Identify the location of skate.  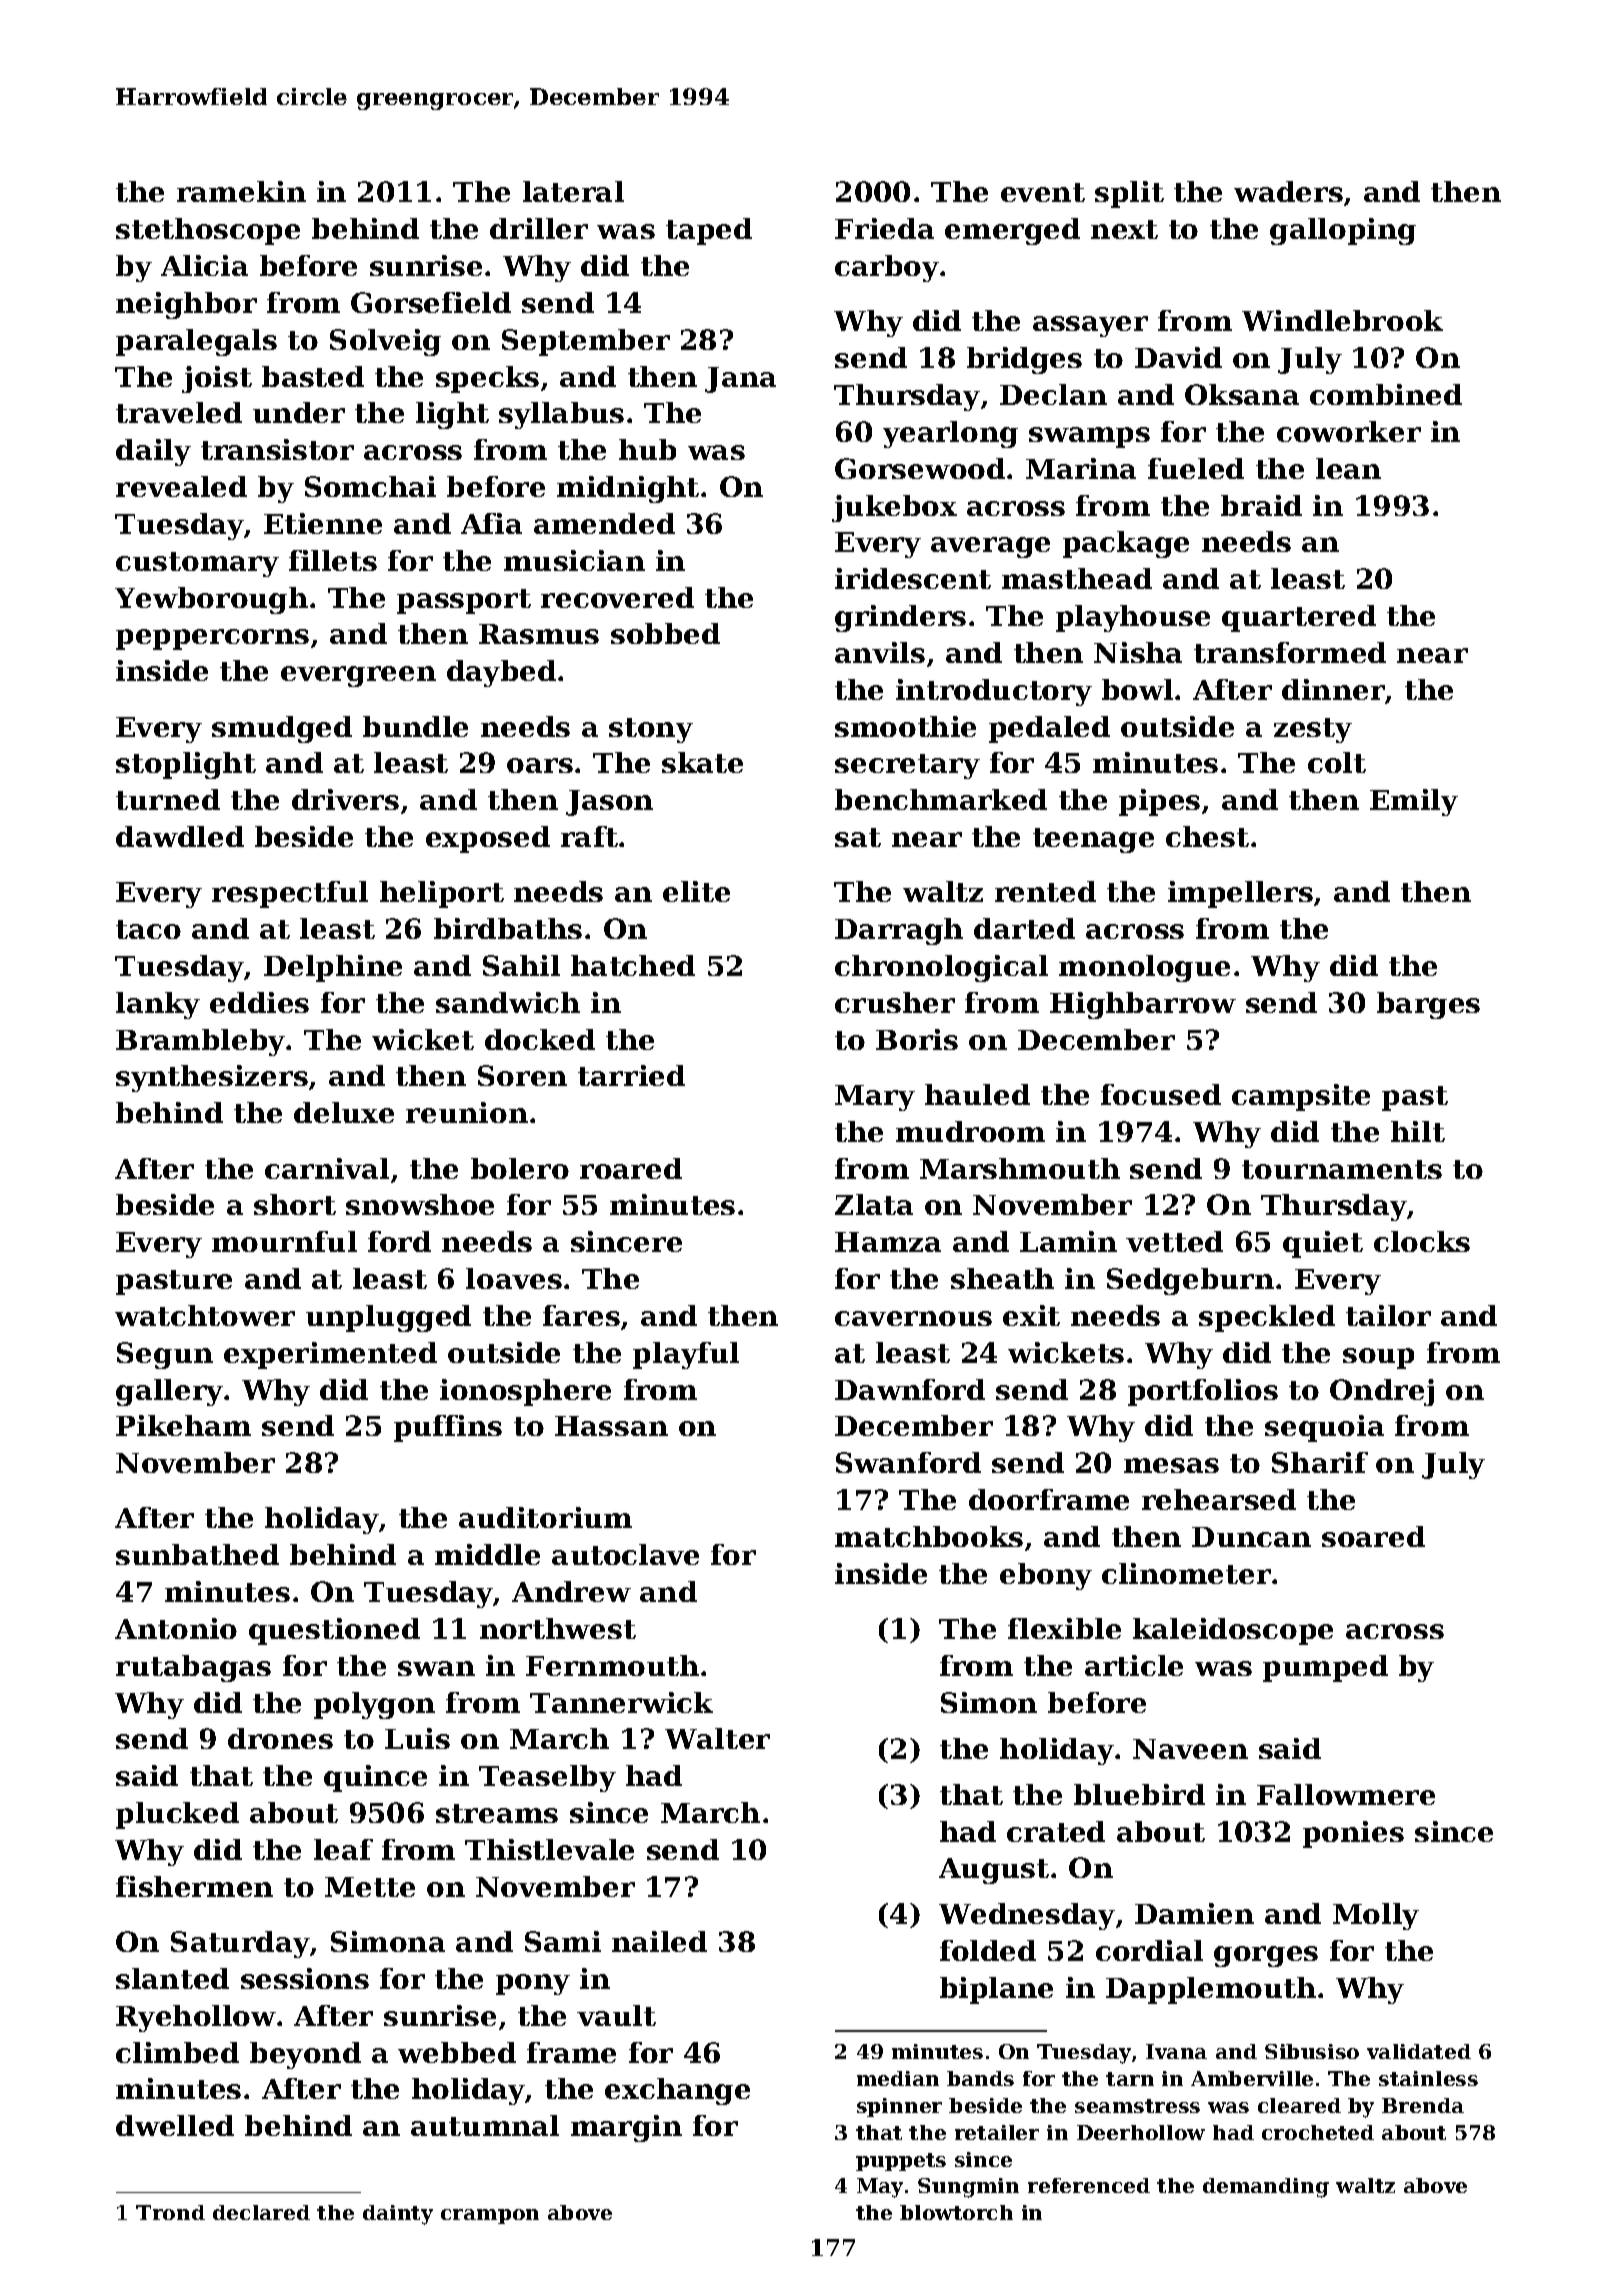
(702, 762).
